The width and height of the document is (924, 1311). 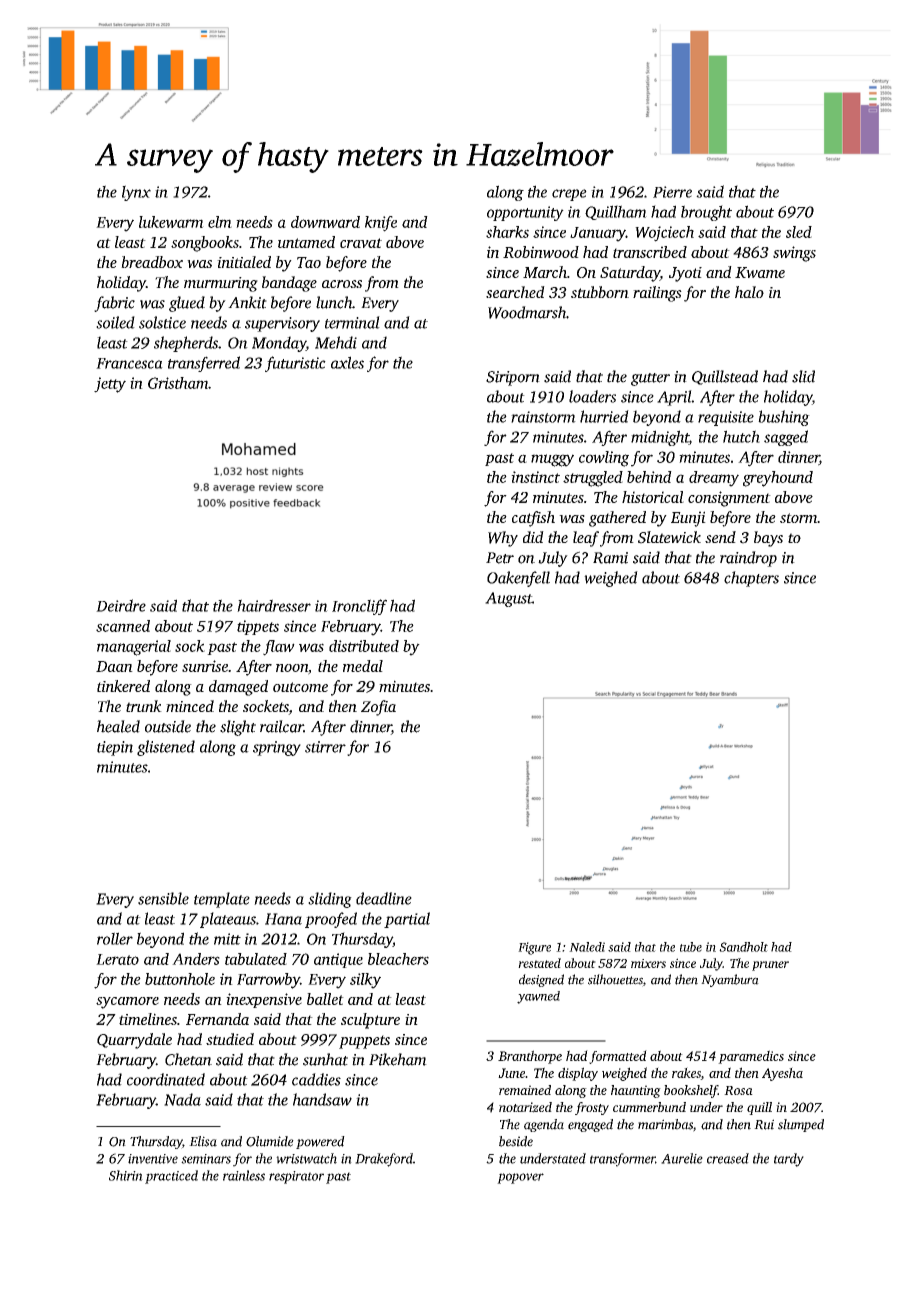 What do you see at coordinates (503, 539) in the document?
I see `Why` at bounding box center [503, 539].
